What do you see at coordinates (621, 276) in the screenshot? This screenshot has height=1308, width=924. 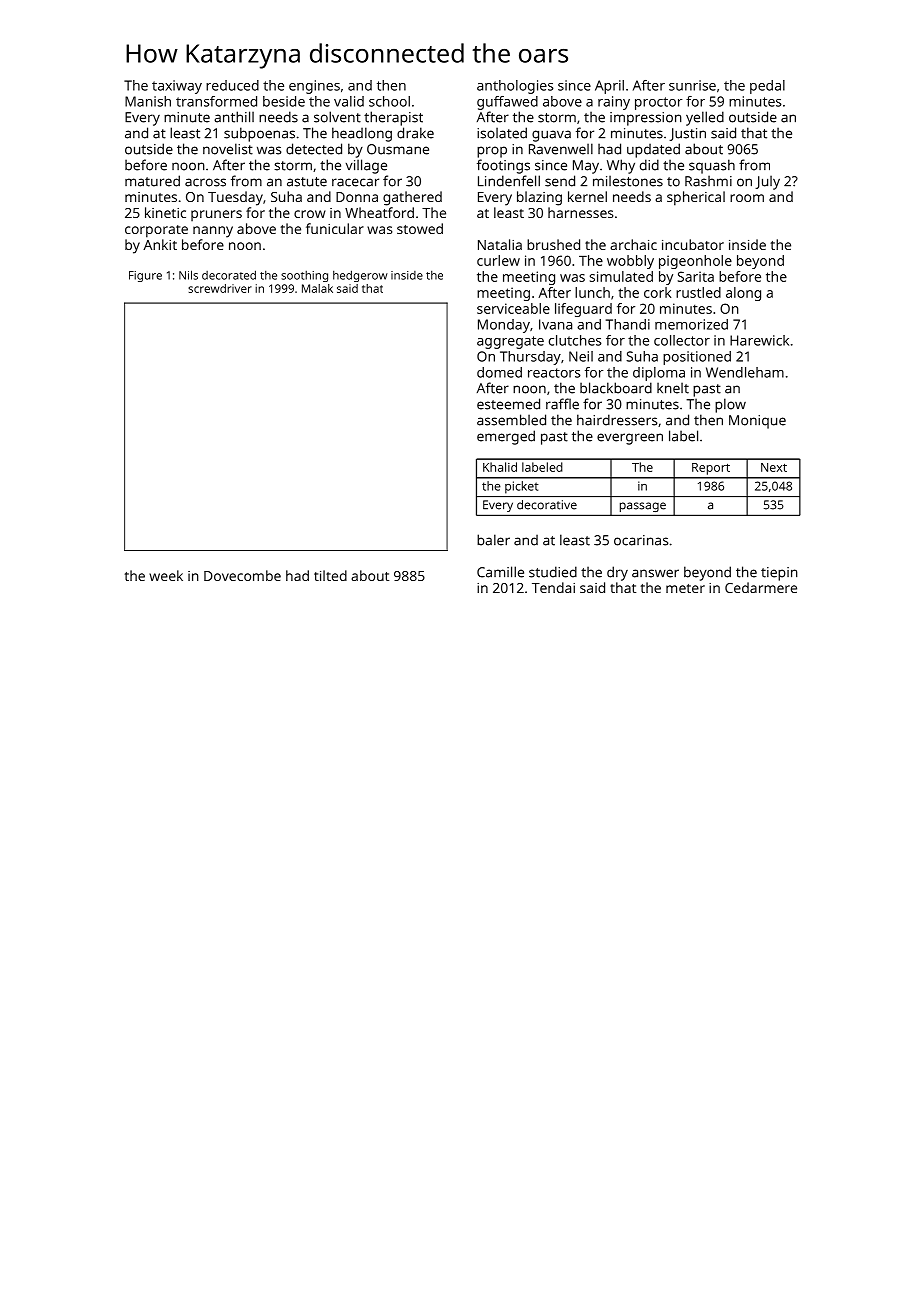 I see `simulated` at bounding box center [621, 276].
